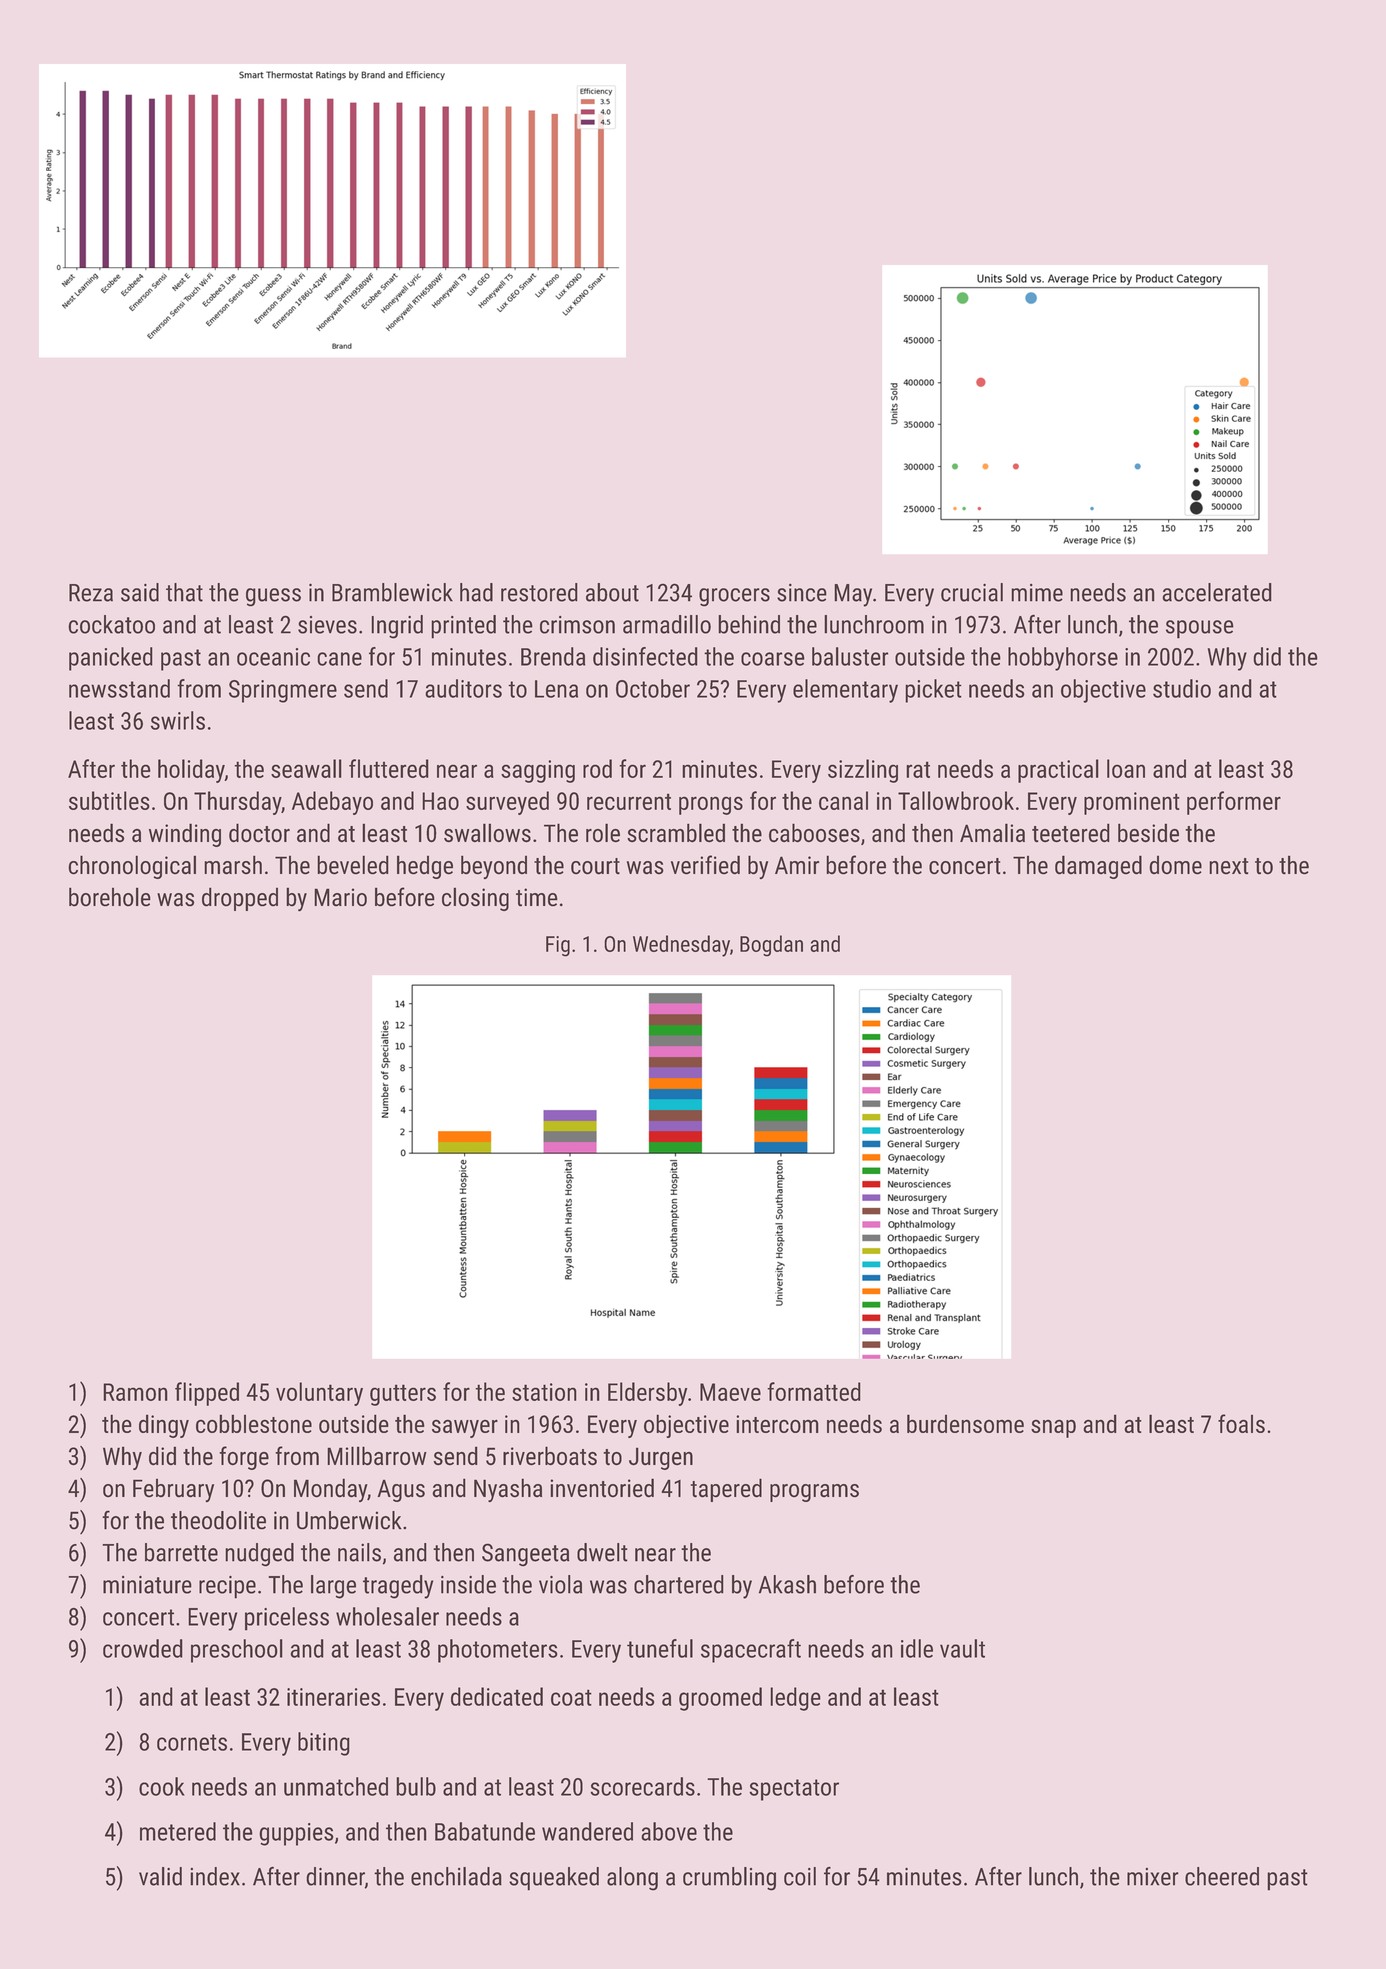  What do you see at coordinates (140, 592) in the screenshot?
I see `said` at bounding box center [140, 592].
